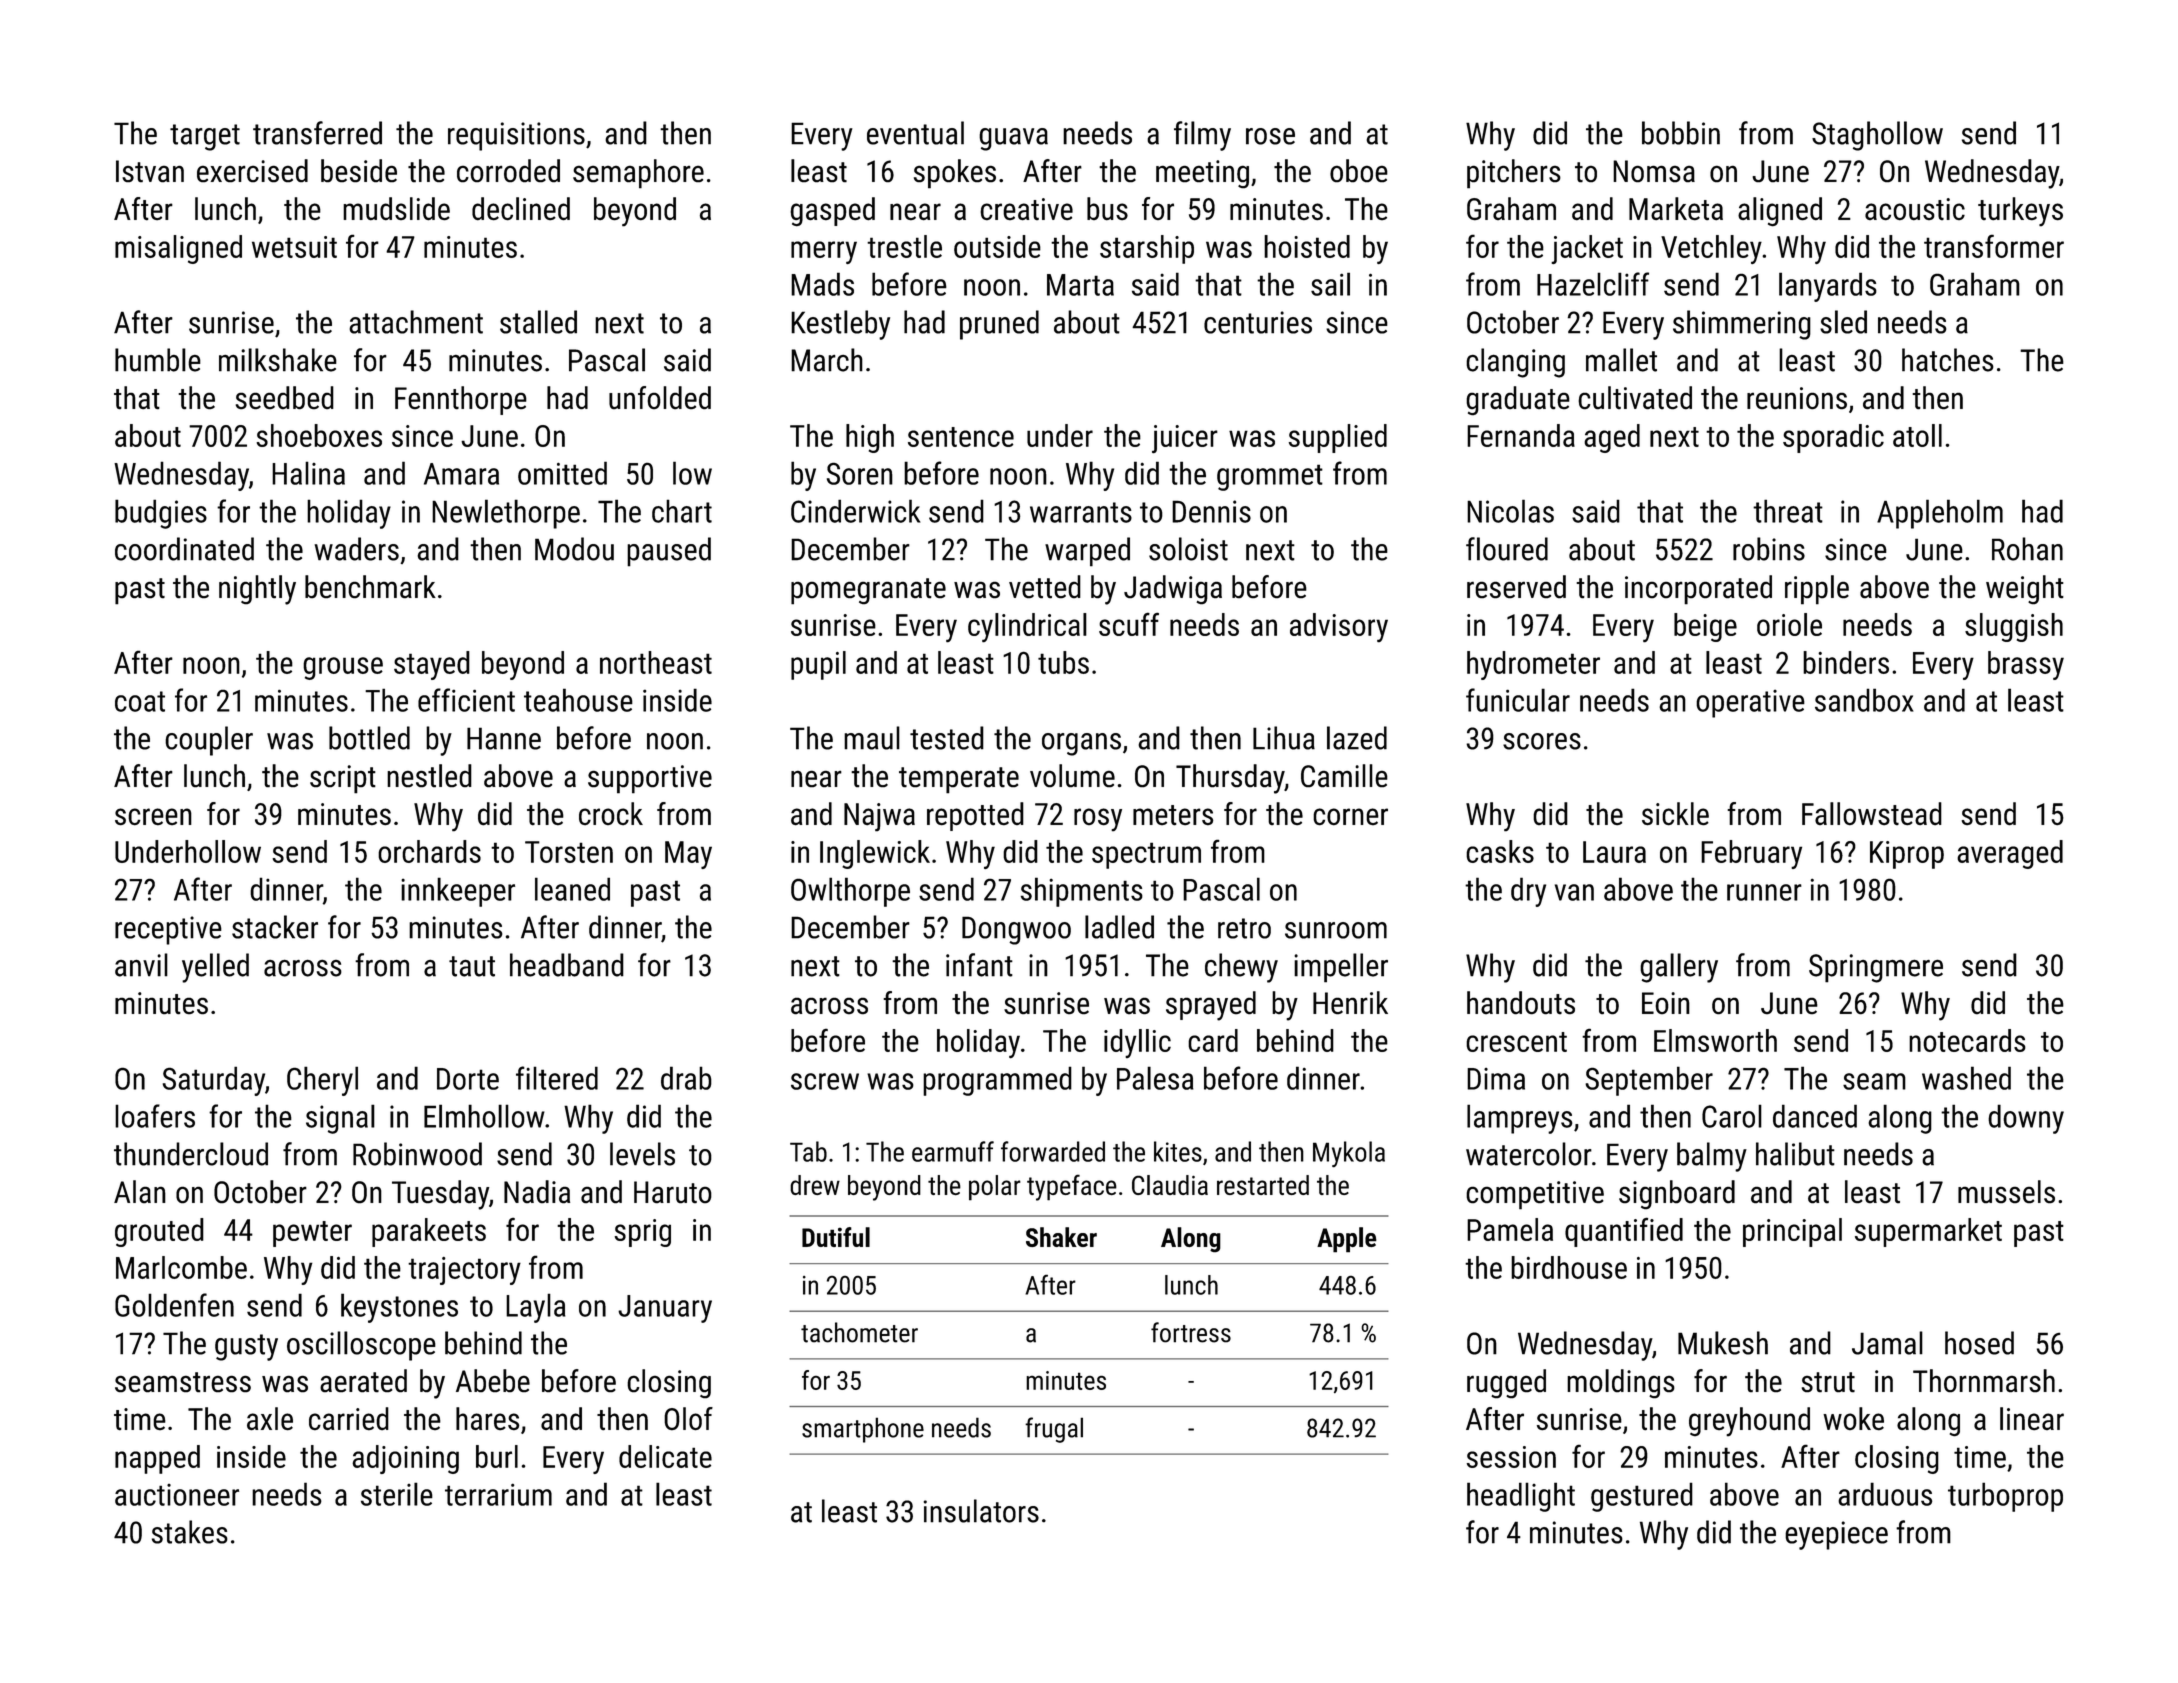 This page has height=1683, width=2178. Describe the element at coordinates (140, 1192) in the page. I see `Alan` at that location.
